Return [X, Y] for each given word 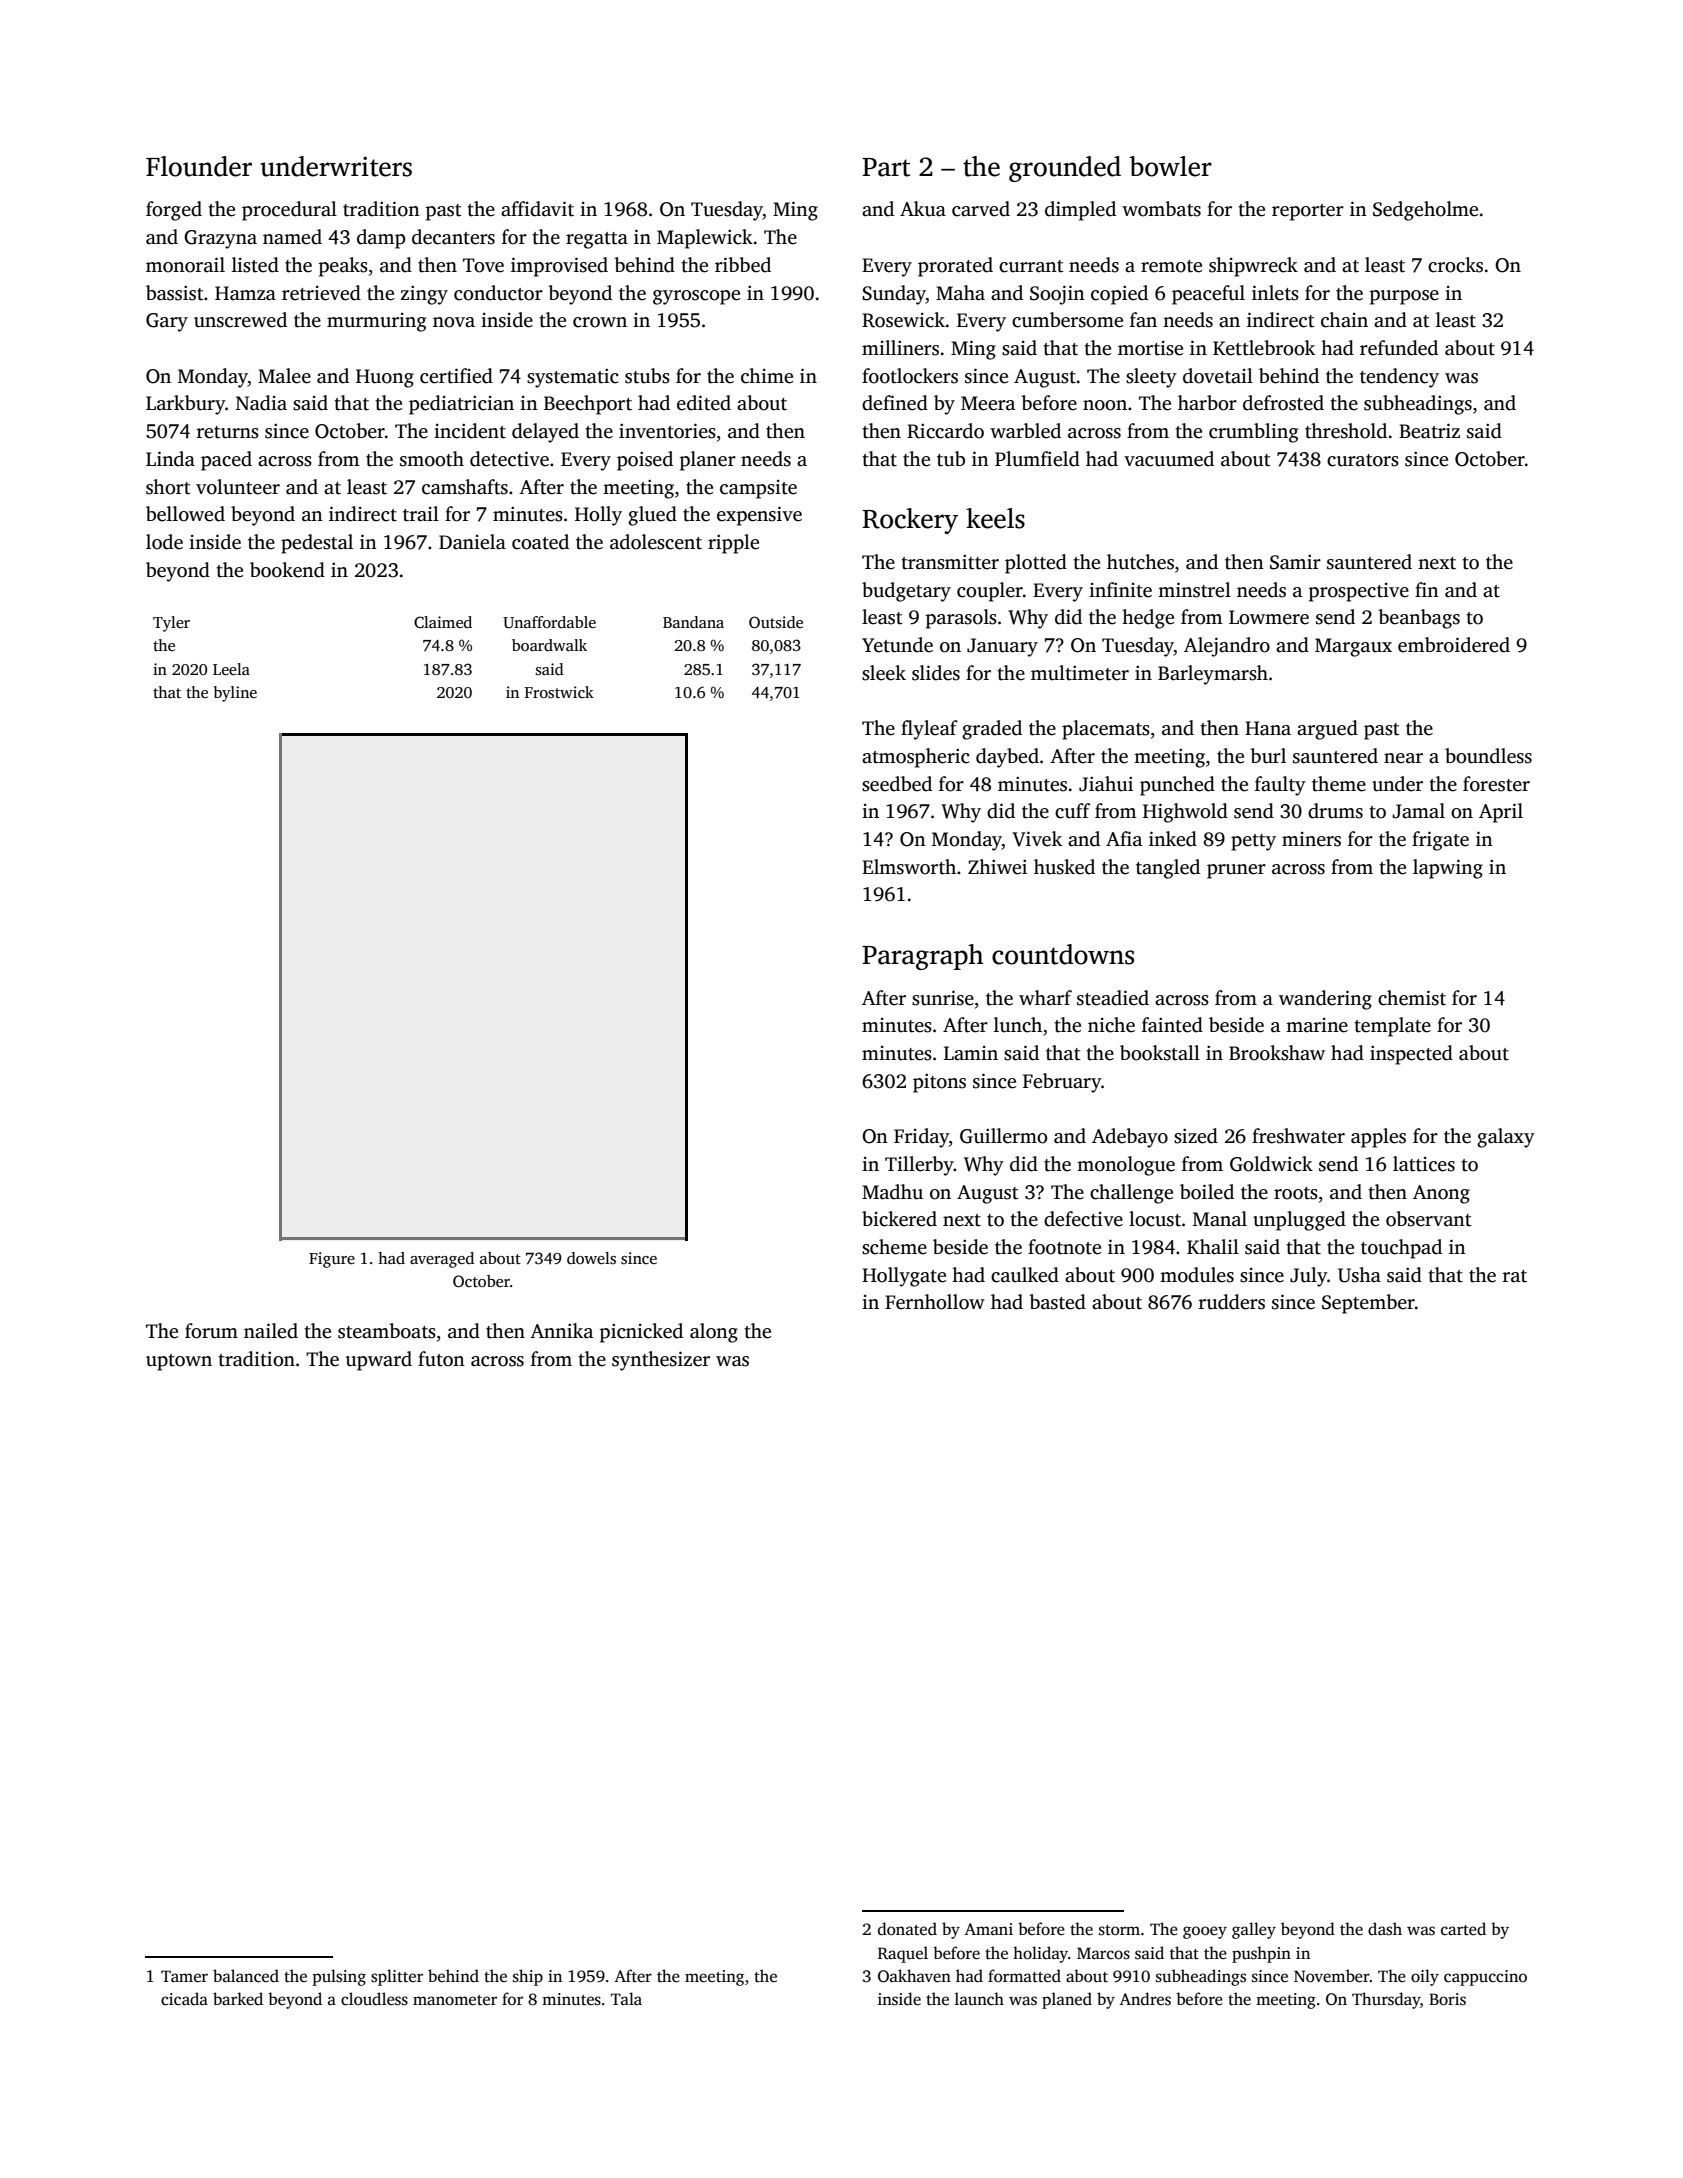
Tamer [184, 1976]
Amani [988, 1929]
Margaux [1353, 647]
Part [886, 167]
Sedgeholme [1425, 211]
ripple [733, 544]
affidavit [537, 209]
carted [1463, 1928]
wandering [1325, 1000]
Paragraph [923, 957]
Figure [332, 1260]
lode [164, 542]
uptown [179, 1362]
